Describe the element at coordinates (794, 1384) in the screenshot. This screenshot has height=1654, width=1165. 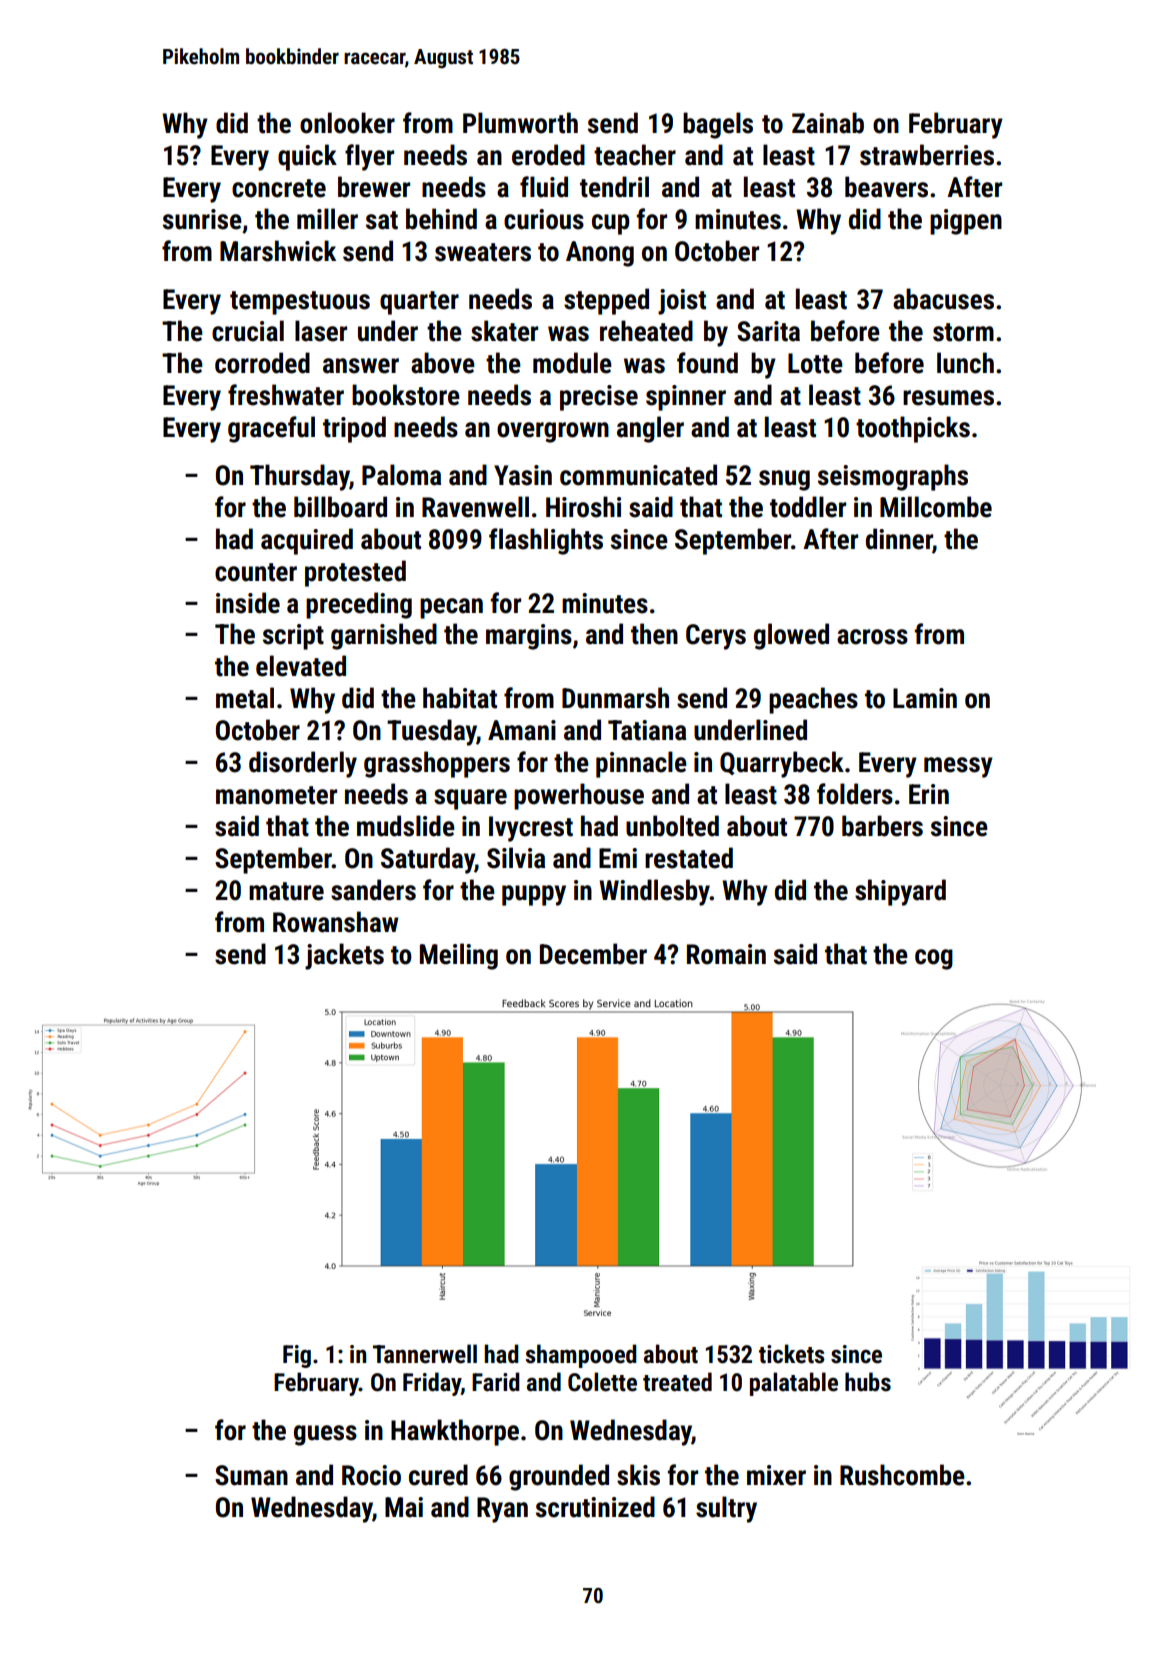
I see `palatable` at that location.
